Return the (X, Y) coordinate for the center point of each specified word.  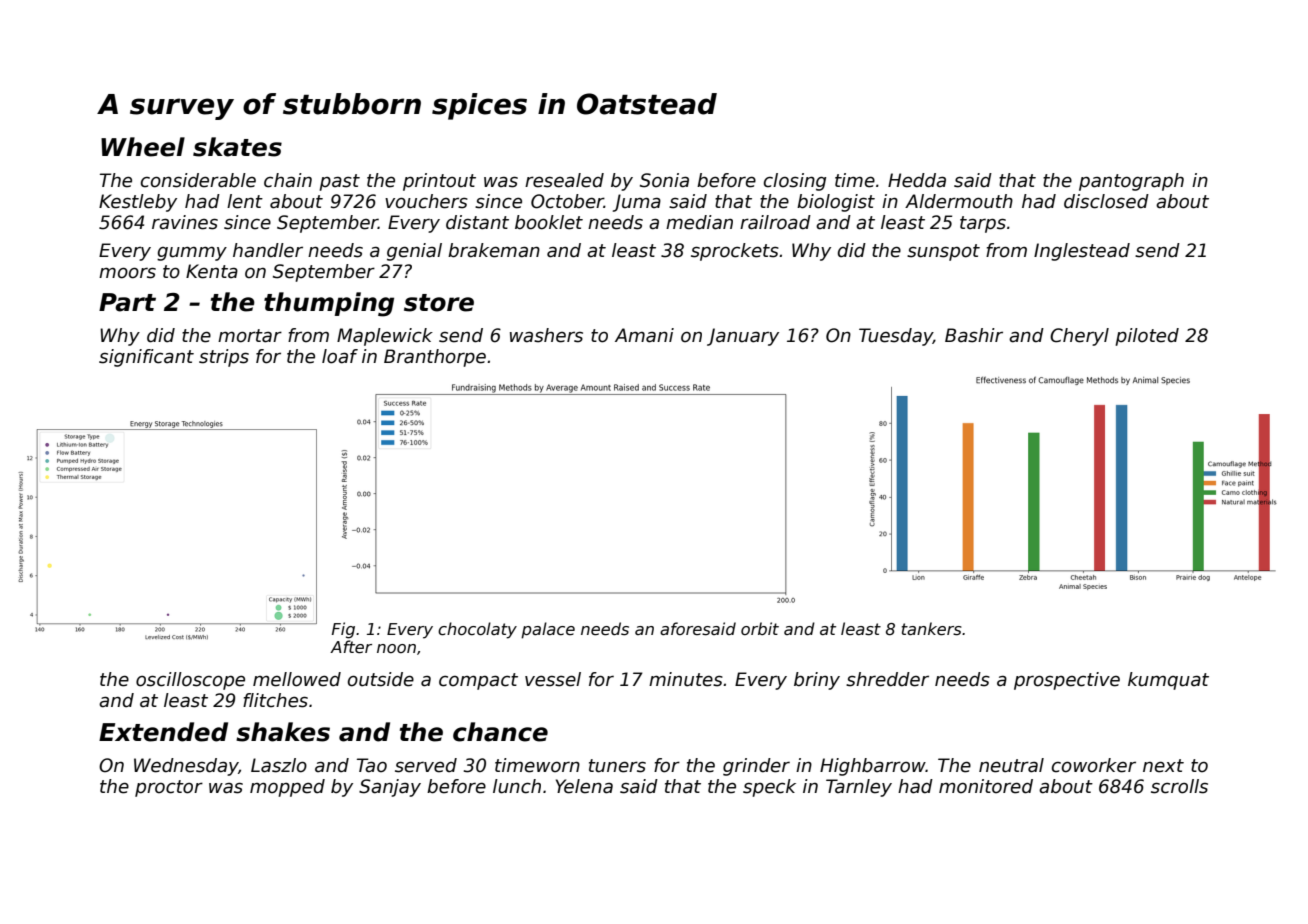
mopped (287, 788)
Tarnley (859, 788)
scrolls (1179, 786)
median (699, 222)
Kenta (212, 271)
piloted (1147, 337)
